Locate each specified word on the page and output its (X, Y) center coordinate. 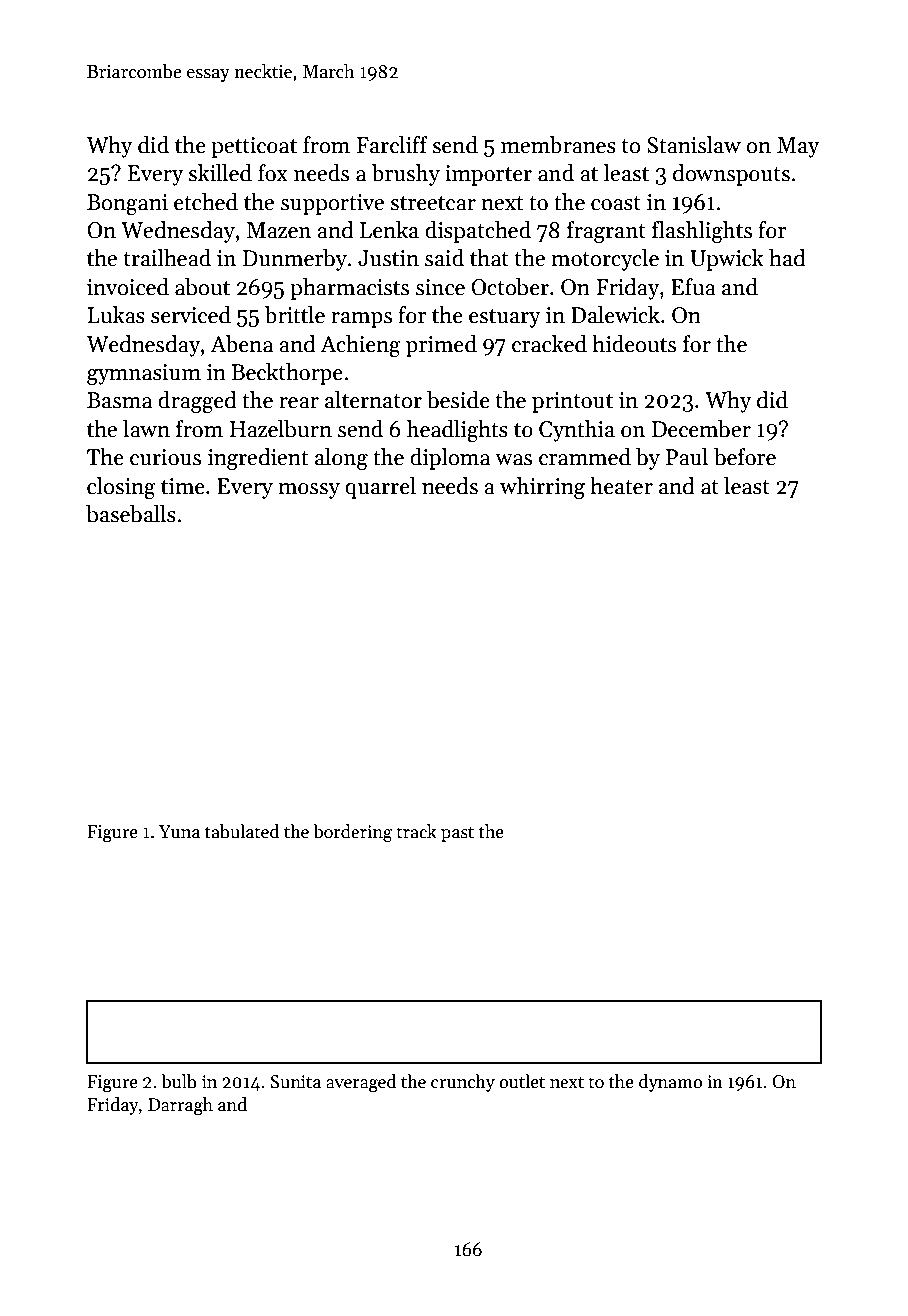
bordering (353, 833)
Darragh (180, 1106)
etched (206, 202)
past (457, 834)
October (510, 287)
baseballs (131, 514)
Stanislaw (694, 145)
